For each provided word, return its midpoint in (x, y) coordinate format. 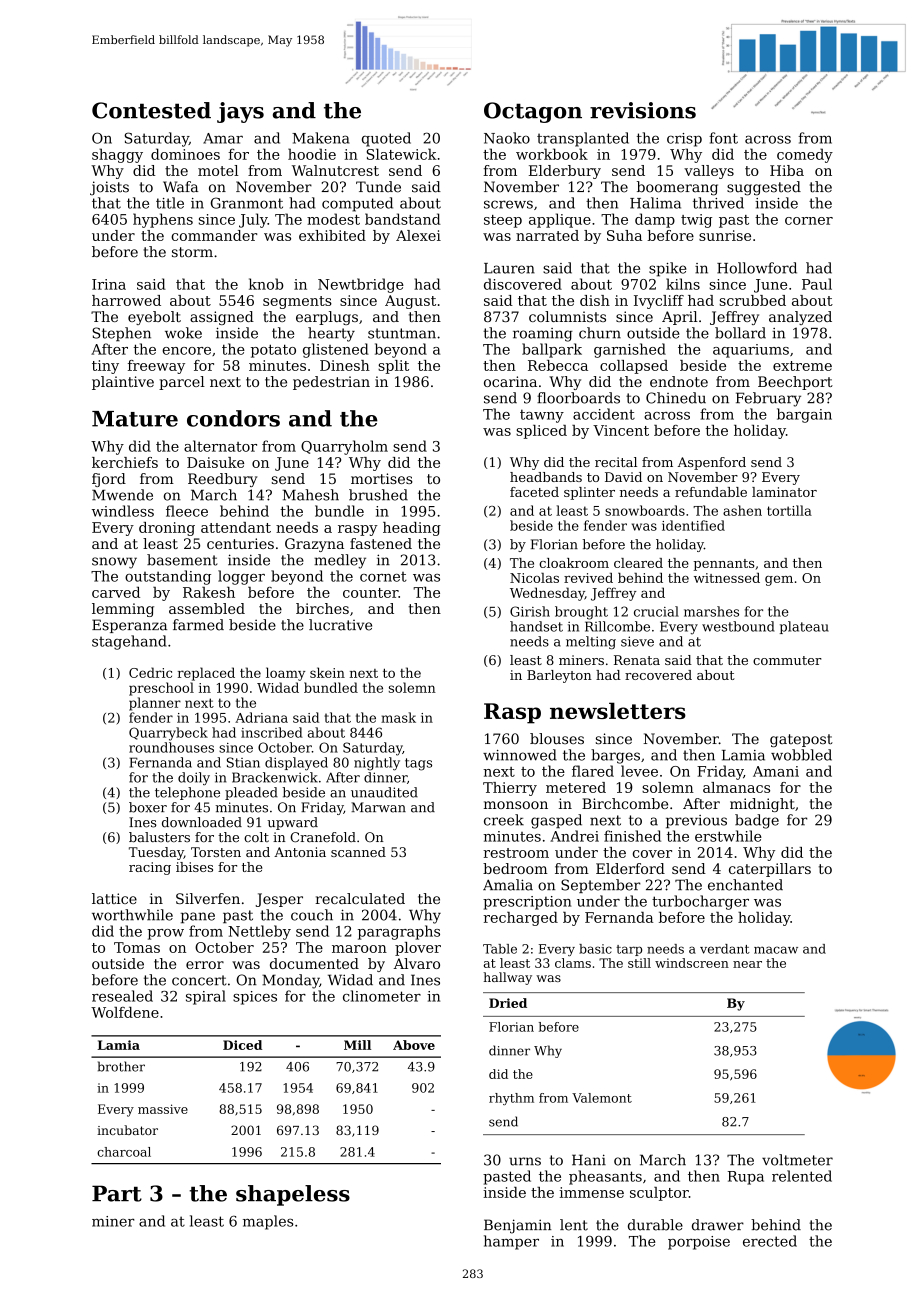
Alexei (418, 235)
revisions (643, 110)
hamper (511, 1242)
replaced (206, 674)
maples (268, 1222)
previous (696, 821)
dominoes (185, 154)
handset (536, 626)
